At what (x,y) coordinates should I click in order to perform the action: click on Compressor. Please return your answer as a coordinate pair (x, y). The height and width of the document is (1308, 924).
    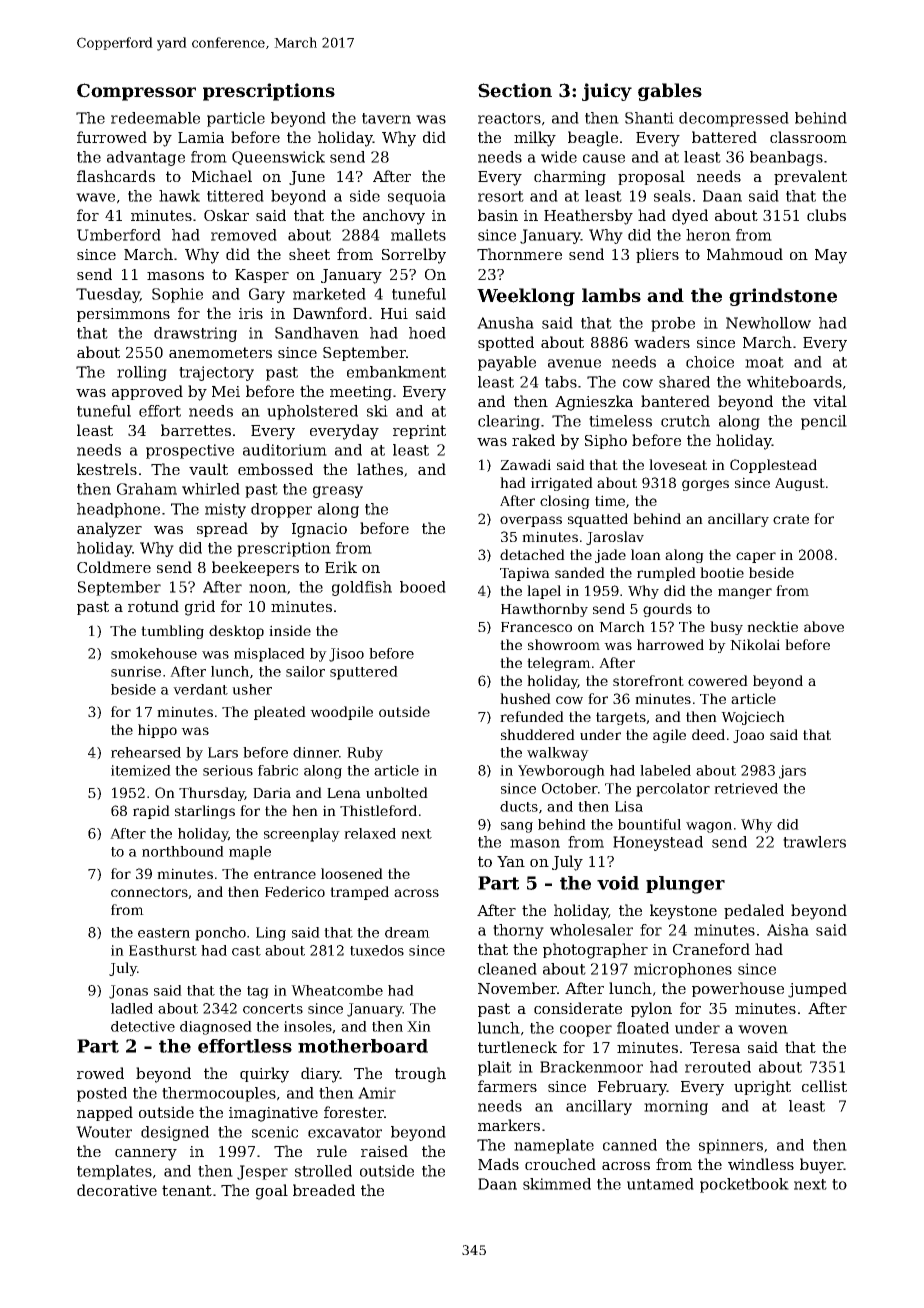
    Looking at the image, I should click on (136, 92).
